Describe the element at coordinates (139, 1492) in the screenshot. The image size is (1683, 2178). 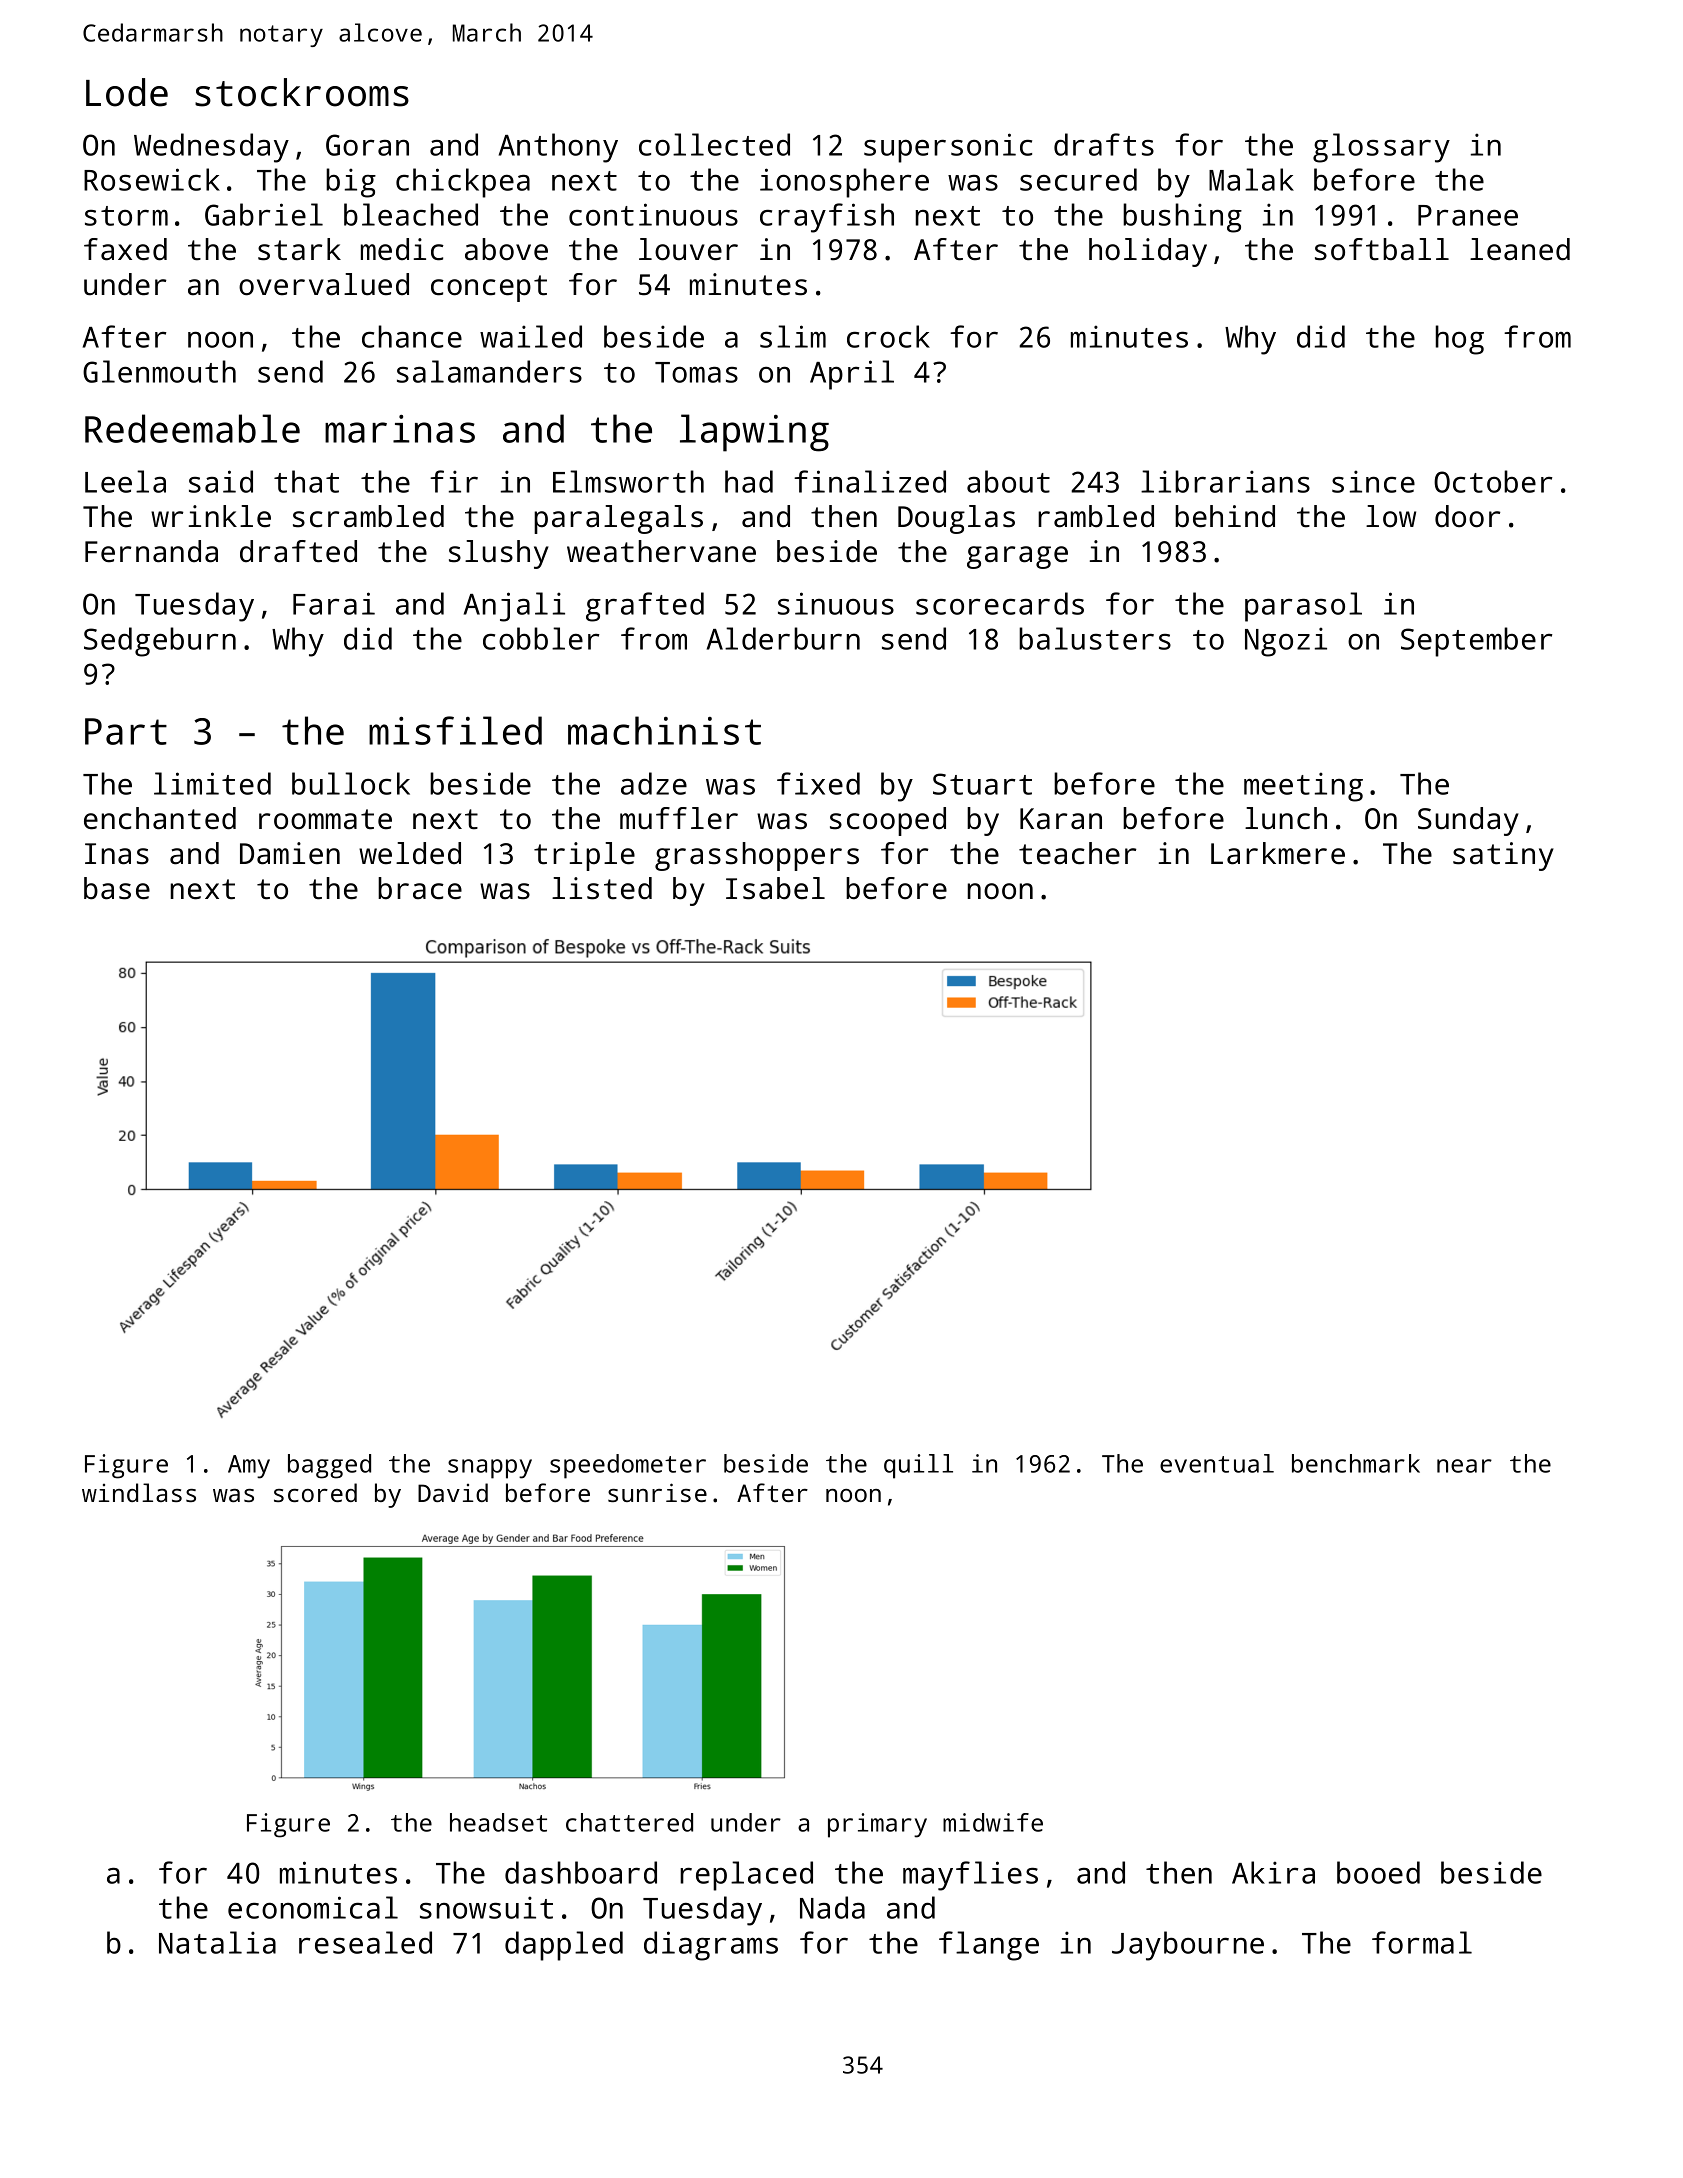
I see `windlass` at that location.
